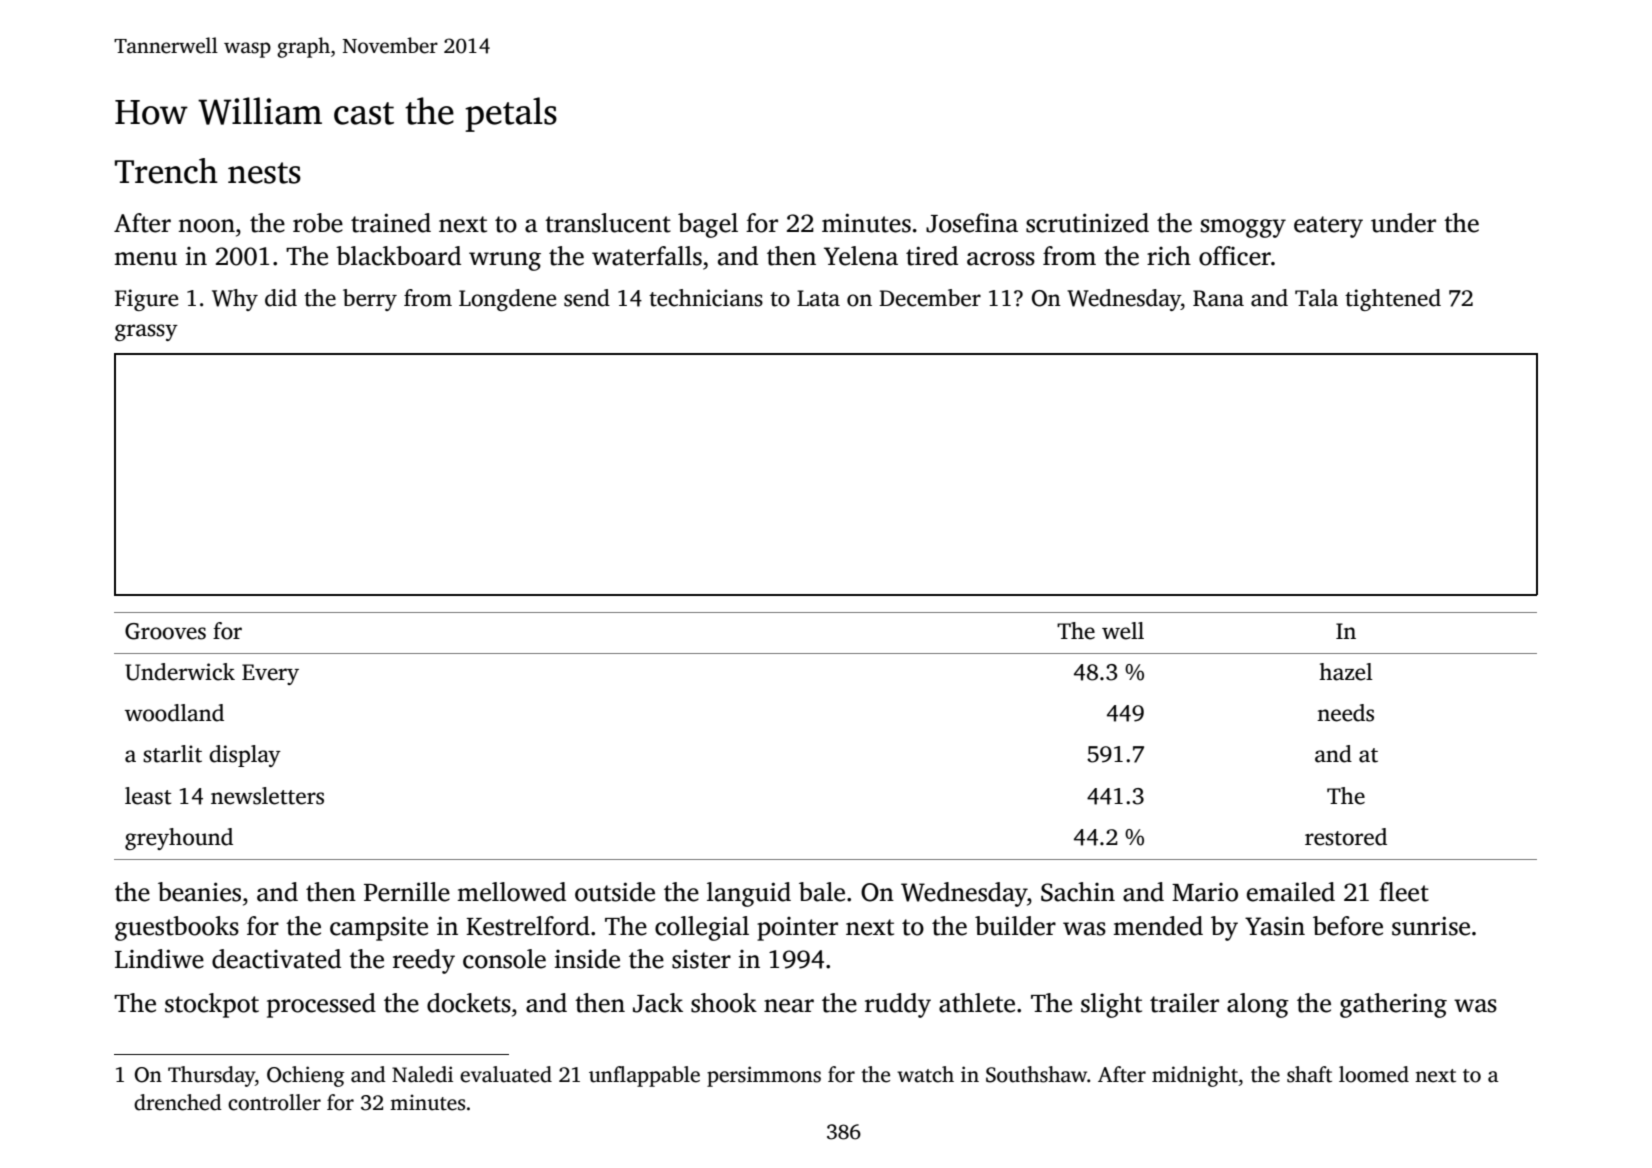 The width and height of the screenshot is (1652, 1168). What do you see at coordinates (178, 1102) in the screenshot?
I see `drenched` at bounding box center [178, 1102].
